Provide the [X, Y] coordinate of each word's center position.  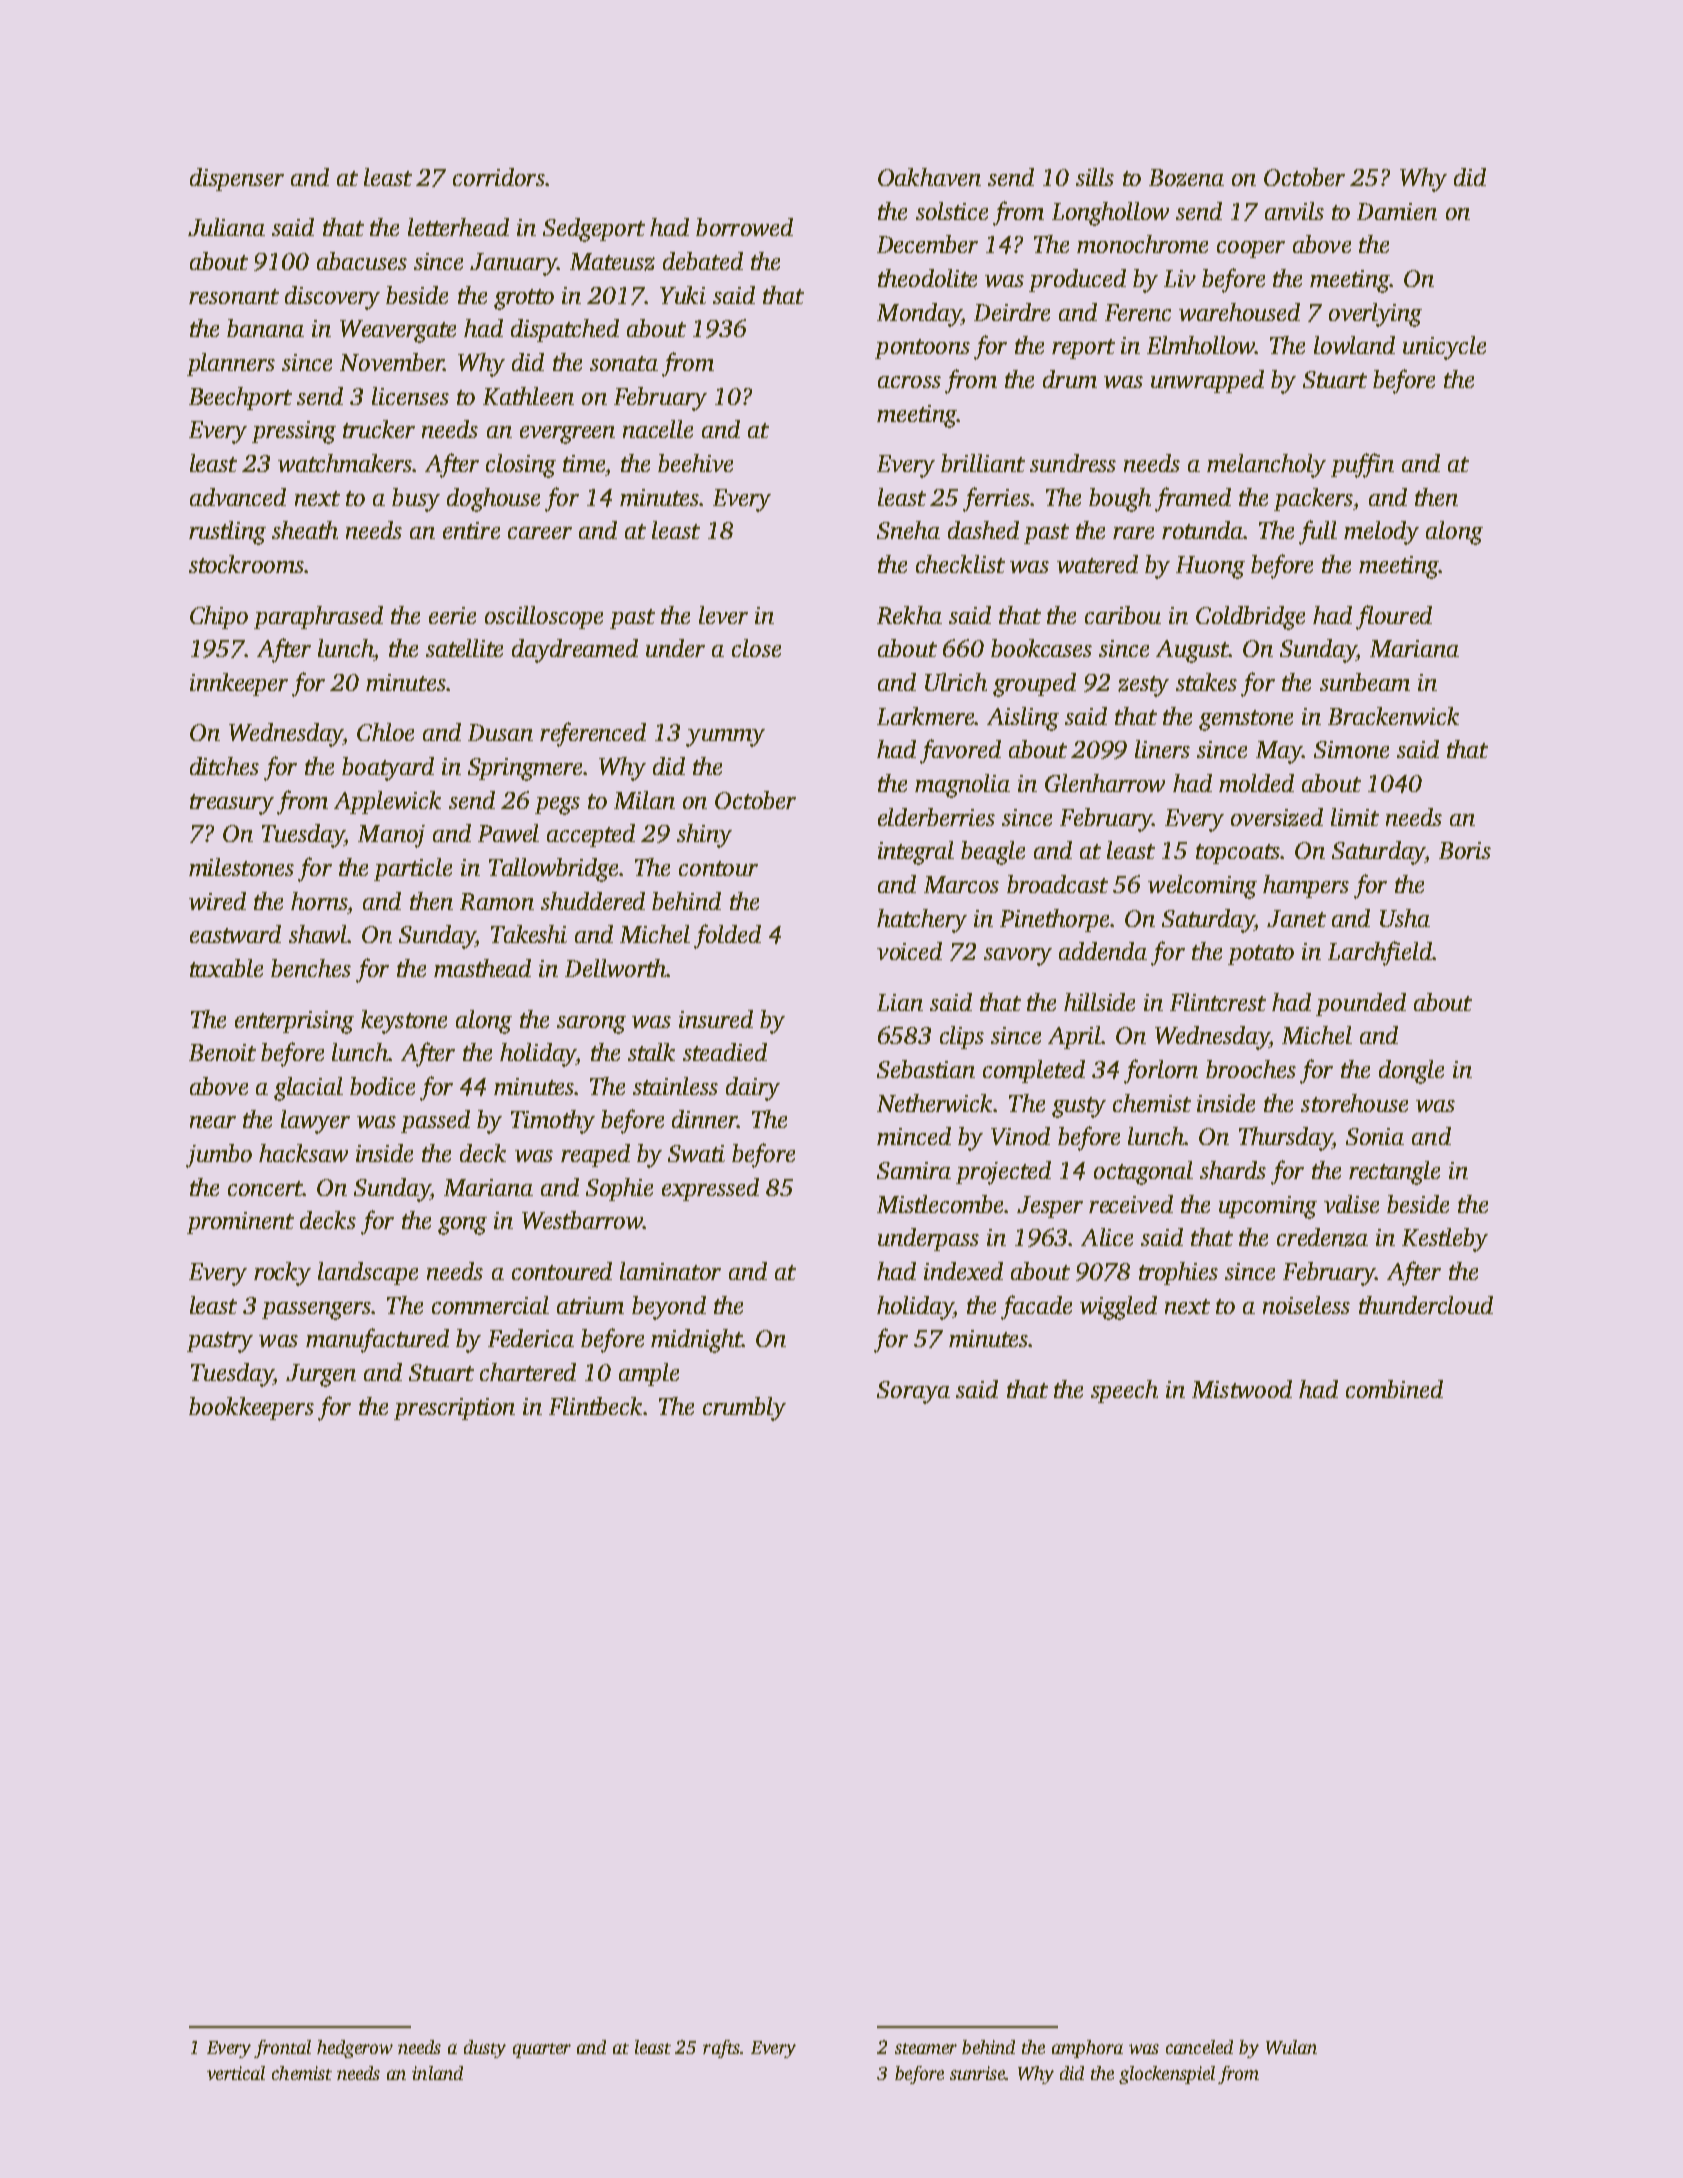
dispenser [237, 179]
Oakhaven [929, 177]
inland [437, 2073]
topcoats [1238, 854]
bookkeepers [251, 1408]
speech [1124, 1391]
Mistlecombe [940, 1204]
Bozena [1186, 178]
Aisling [1023, 719]
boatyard [388, 769]
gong [462, 1226]
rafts [721, 2049]
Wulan [1291, 2047]
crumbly [744, 1409]
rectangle [1394, 1173]
